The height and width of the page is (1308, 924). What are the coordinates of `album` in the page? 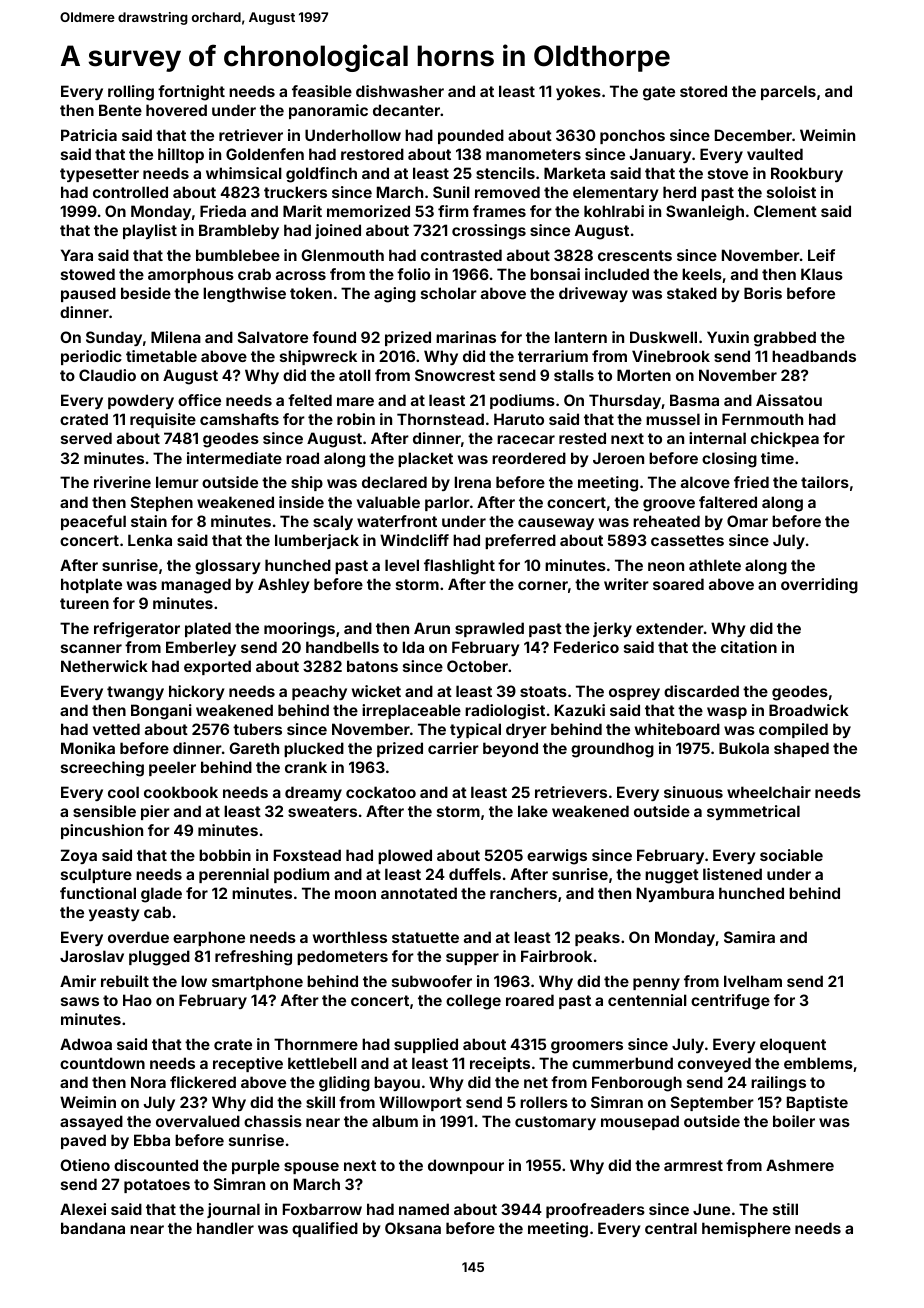 It's located at (395, 1121).
